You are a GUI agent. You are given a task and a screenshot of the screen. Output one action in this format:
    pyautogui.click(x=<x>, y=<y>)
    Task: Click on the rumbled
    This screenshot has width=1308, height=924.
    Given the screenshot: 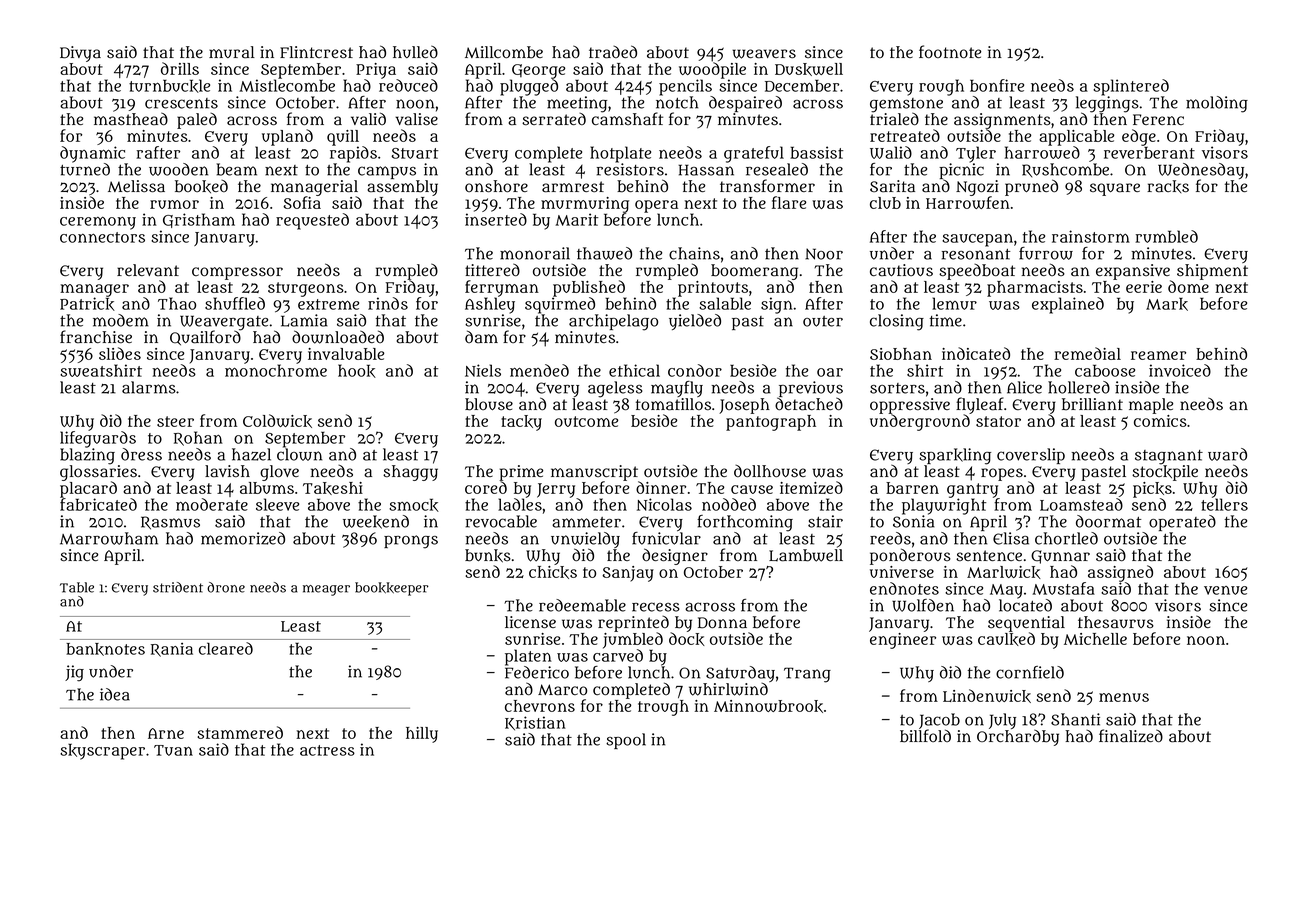 What is the action you would take?
    pyautogui.click(x=1166, y=236)
